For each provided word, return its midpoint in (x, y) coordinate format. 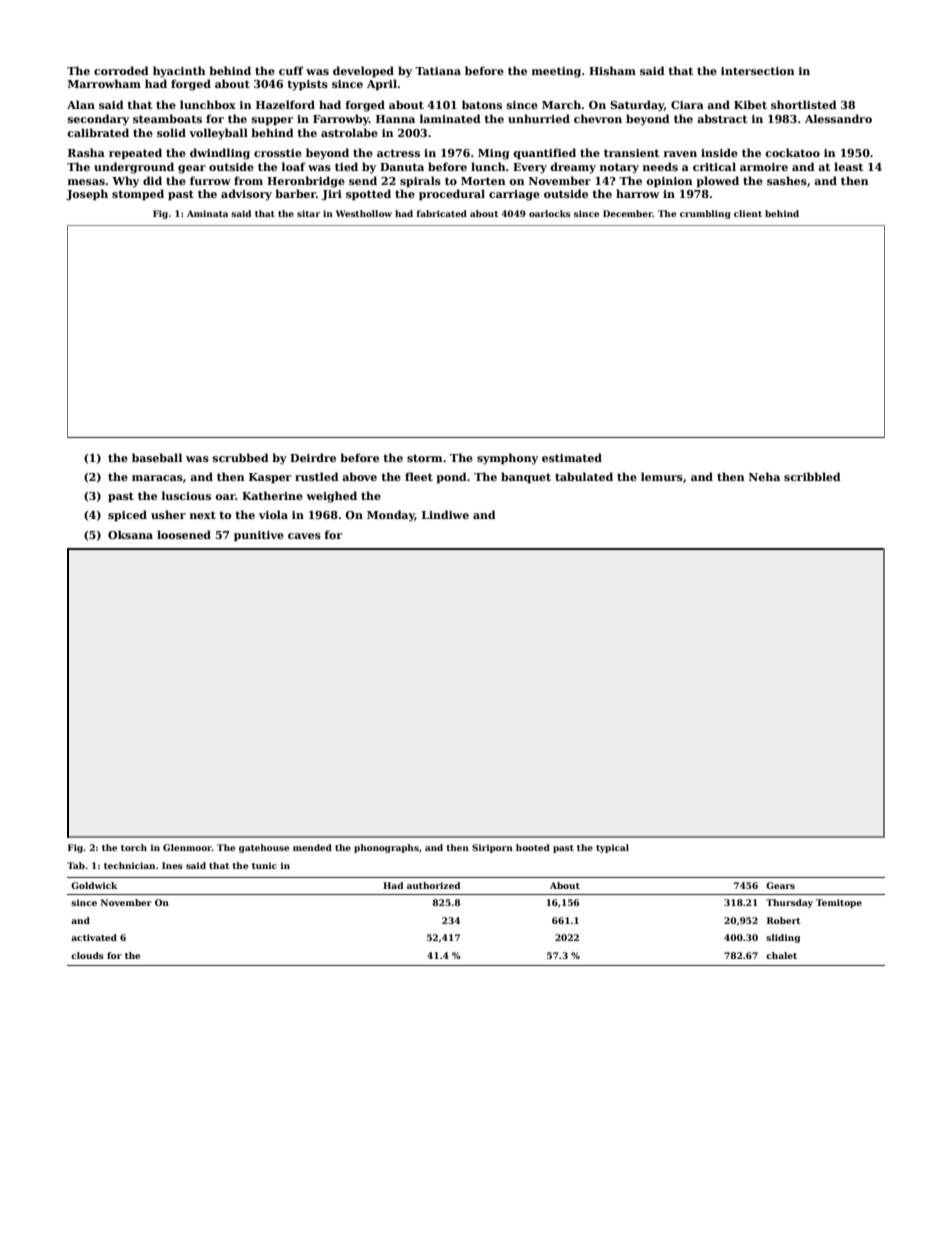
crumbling (705, 214)
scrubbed (241, 457)
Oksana (130, 534)
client (748, 213)
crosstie (278, 153)
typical (612, 848)
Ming (494, 154)
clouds (87, 955)
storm (424, 458)
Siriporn (492, 848)
